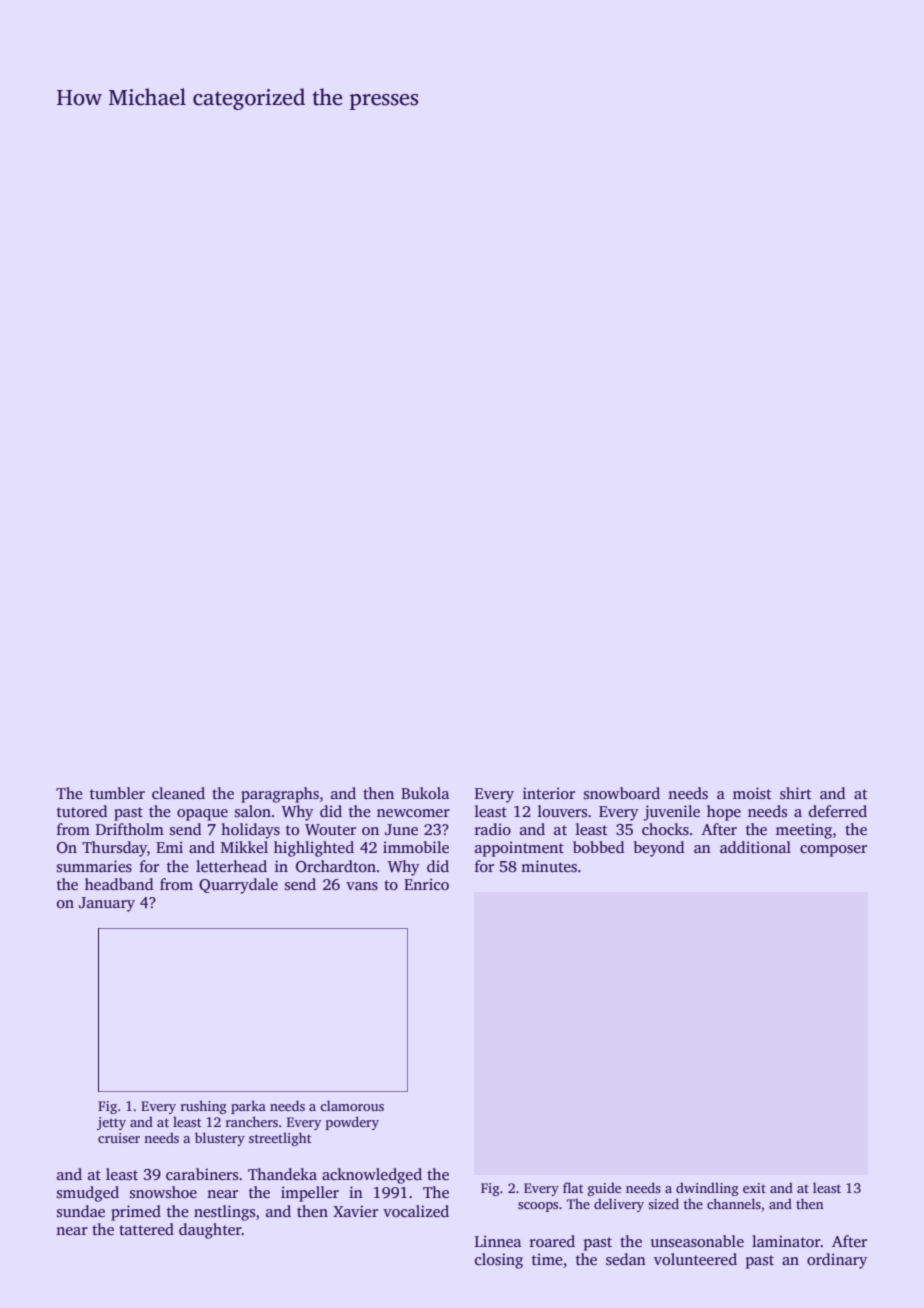  What do you see at coordinates (519, 849) in the page?
I see `appointment` at bounding box center [519, 849].
